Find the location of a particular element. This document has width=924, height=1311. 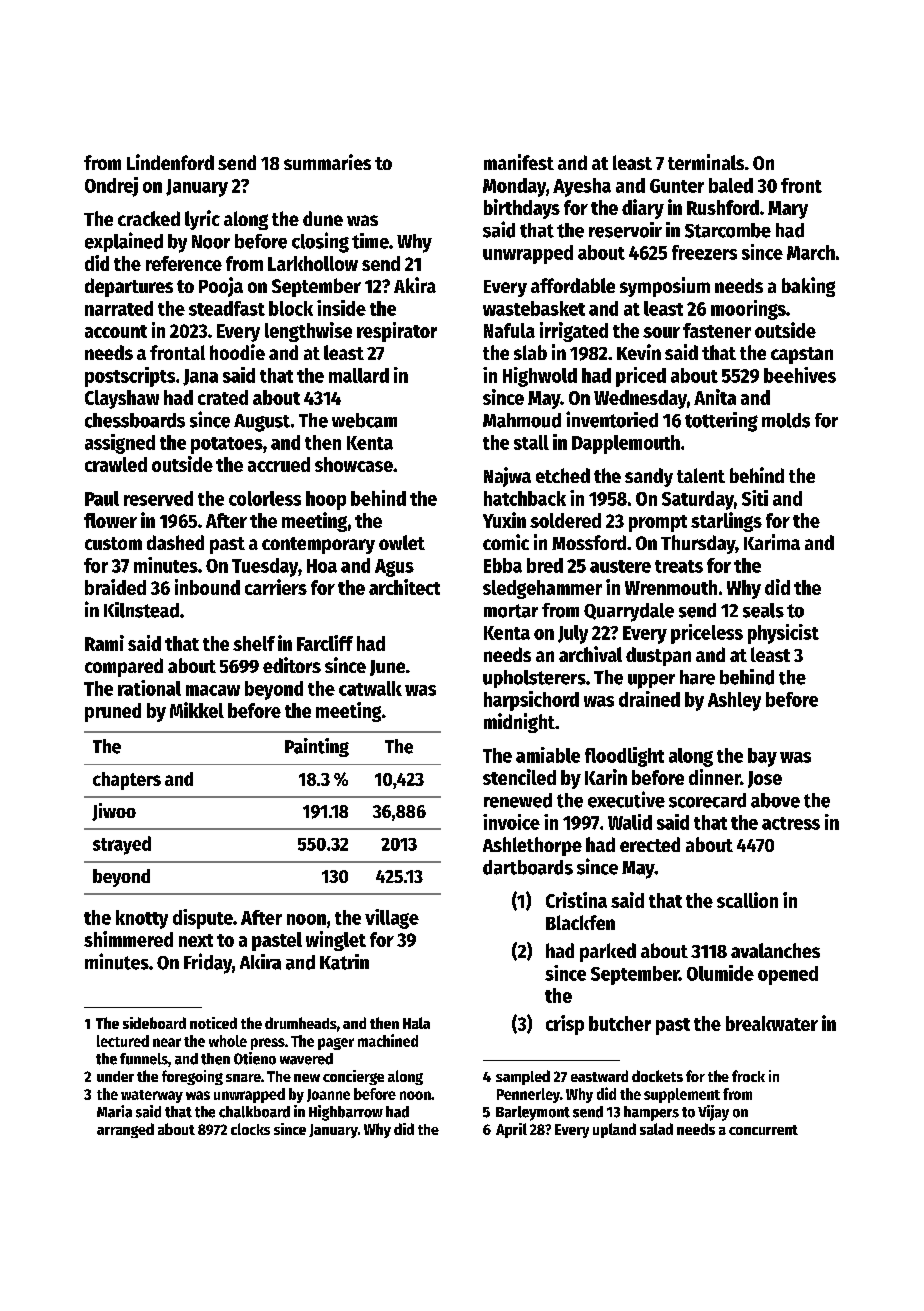

Painting is located at coordinates (317, 747).
